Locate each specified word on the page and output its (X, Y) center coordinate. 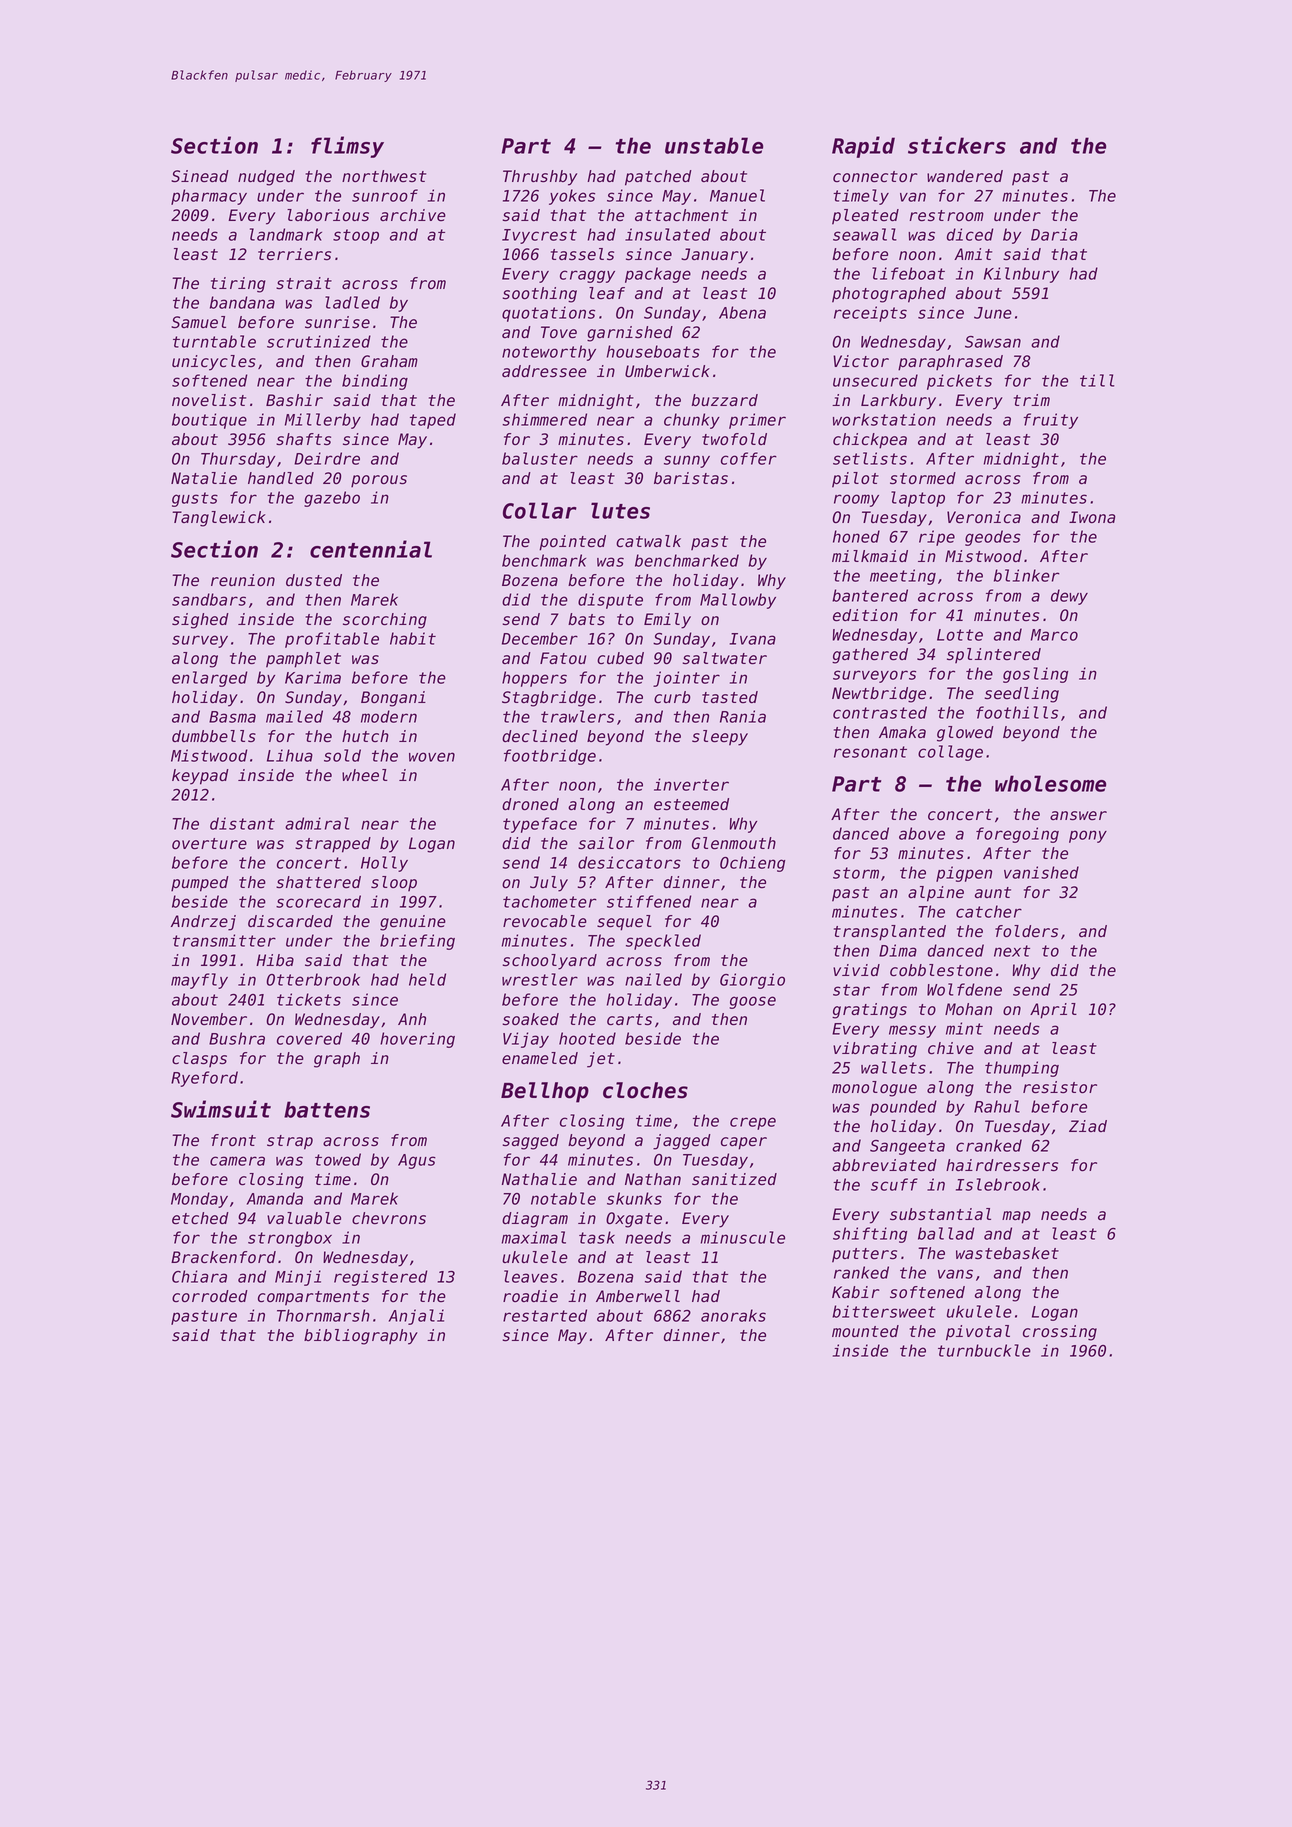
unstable (714, 145)
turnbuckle (984, 1350)
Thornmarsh (323, 1315)
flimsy (347, 147)
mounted (865, 1331)
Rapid (863, 147)
